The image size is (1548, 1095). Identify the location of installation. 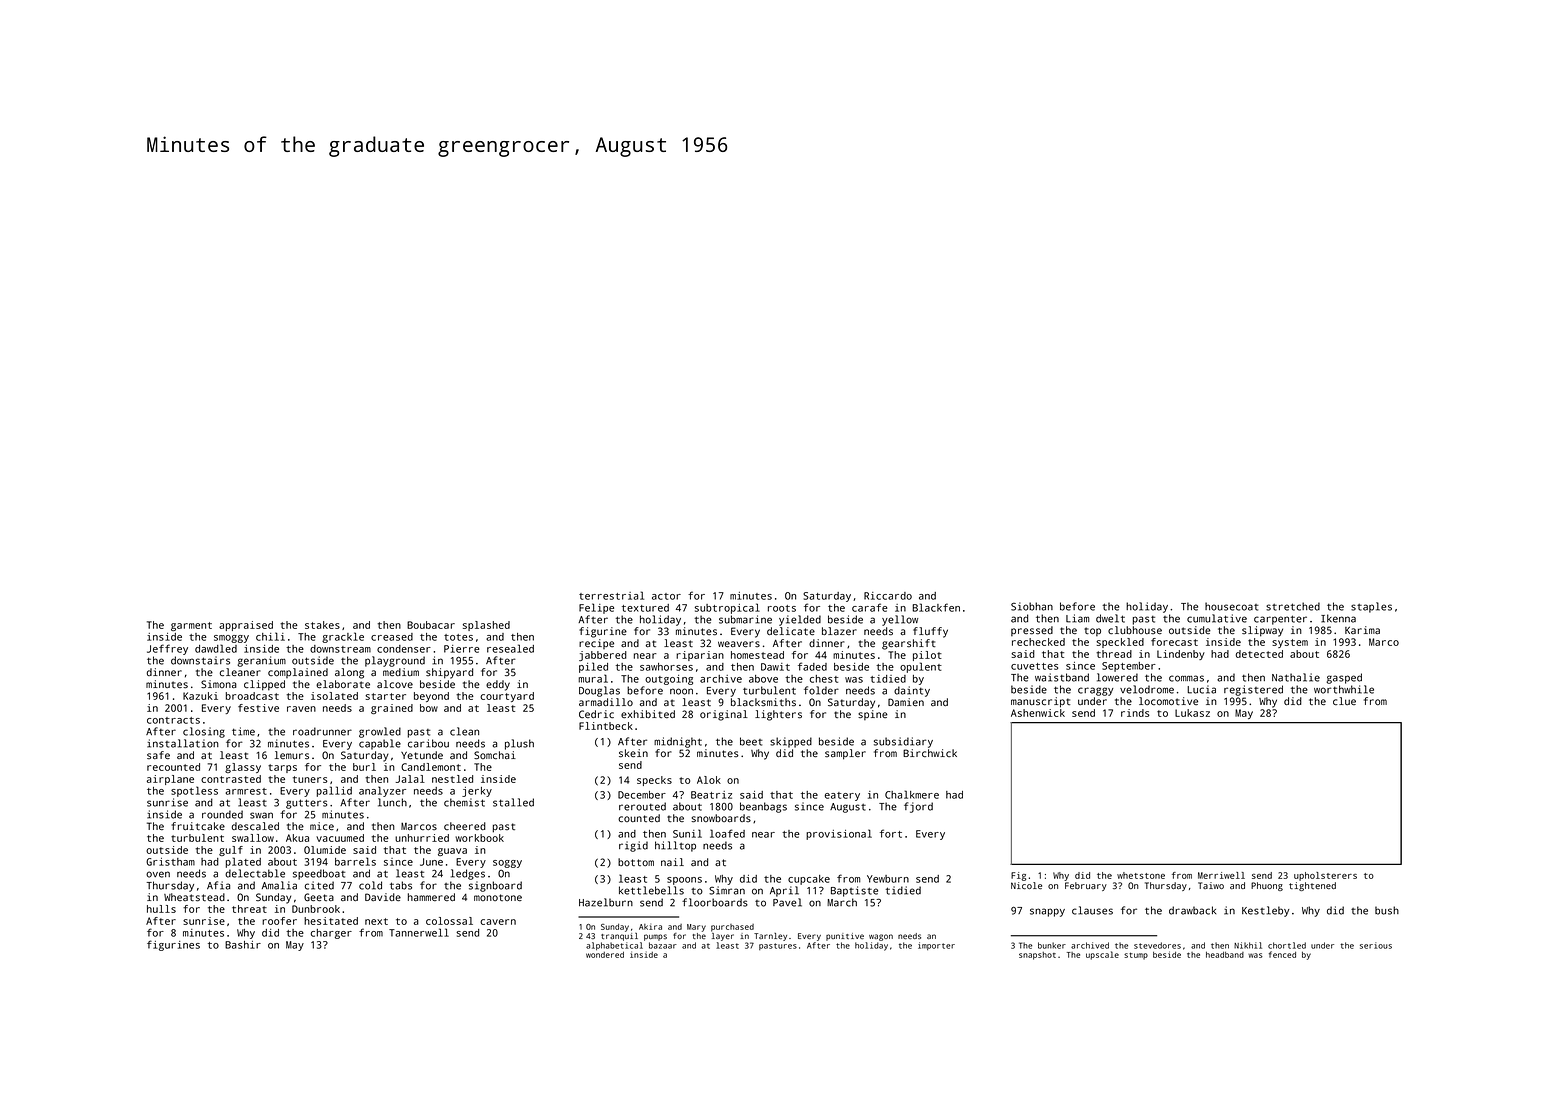
(183, 743).
